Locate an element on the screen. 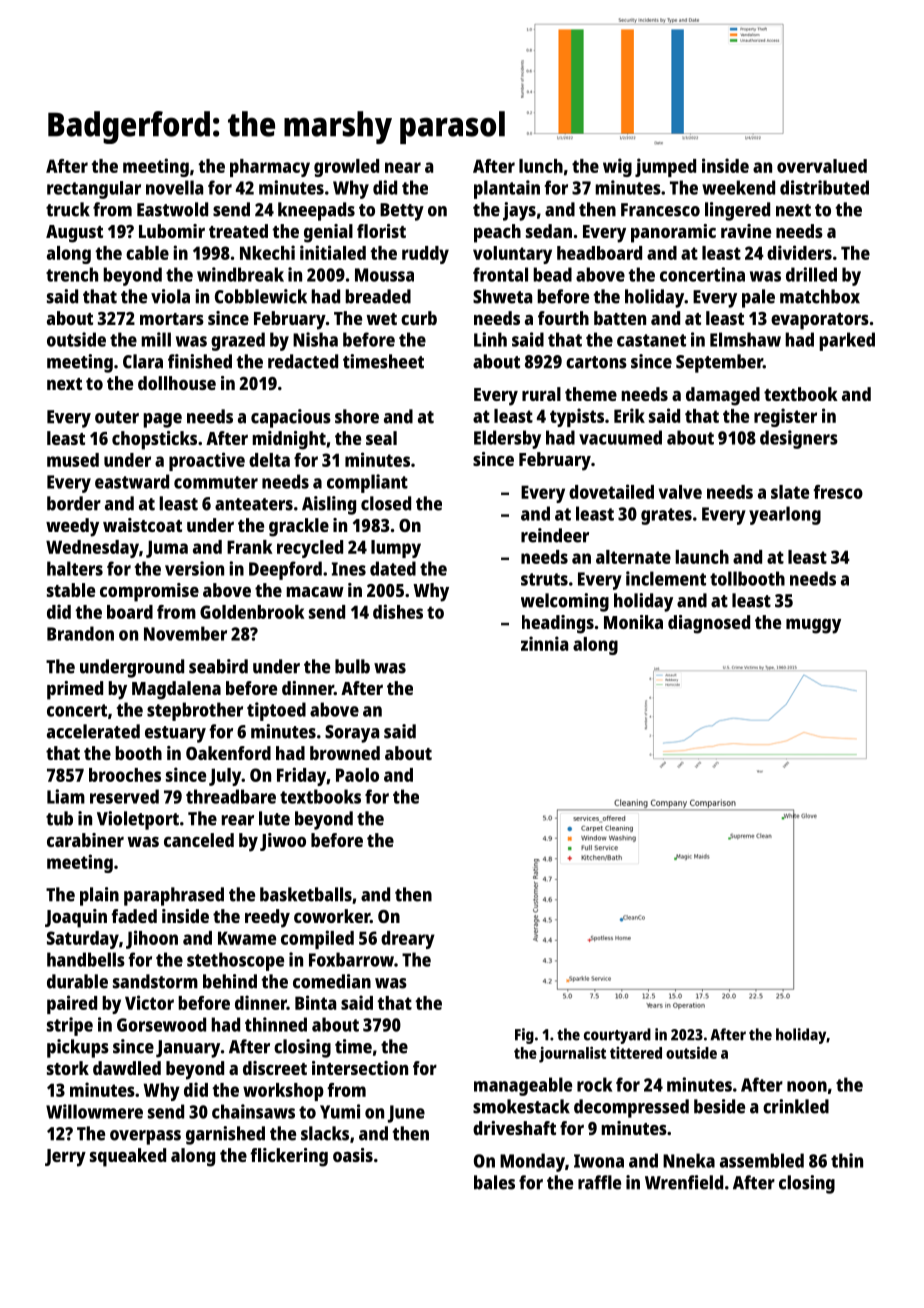  courtyard is located at coordinates (617, 1036).
